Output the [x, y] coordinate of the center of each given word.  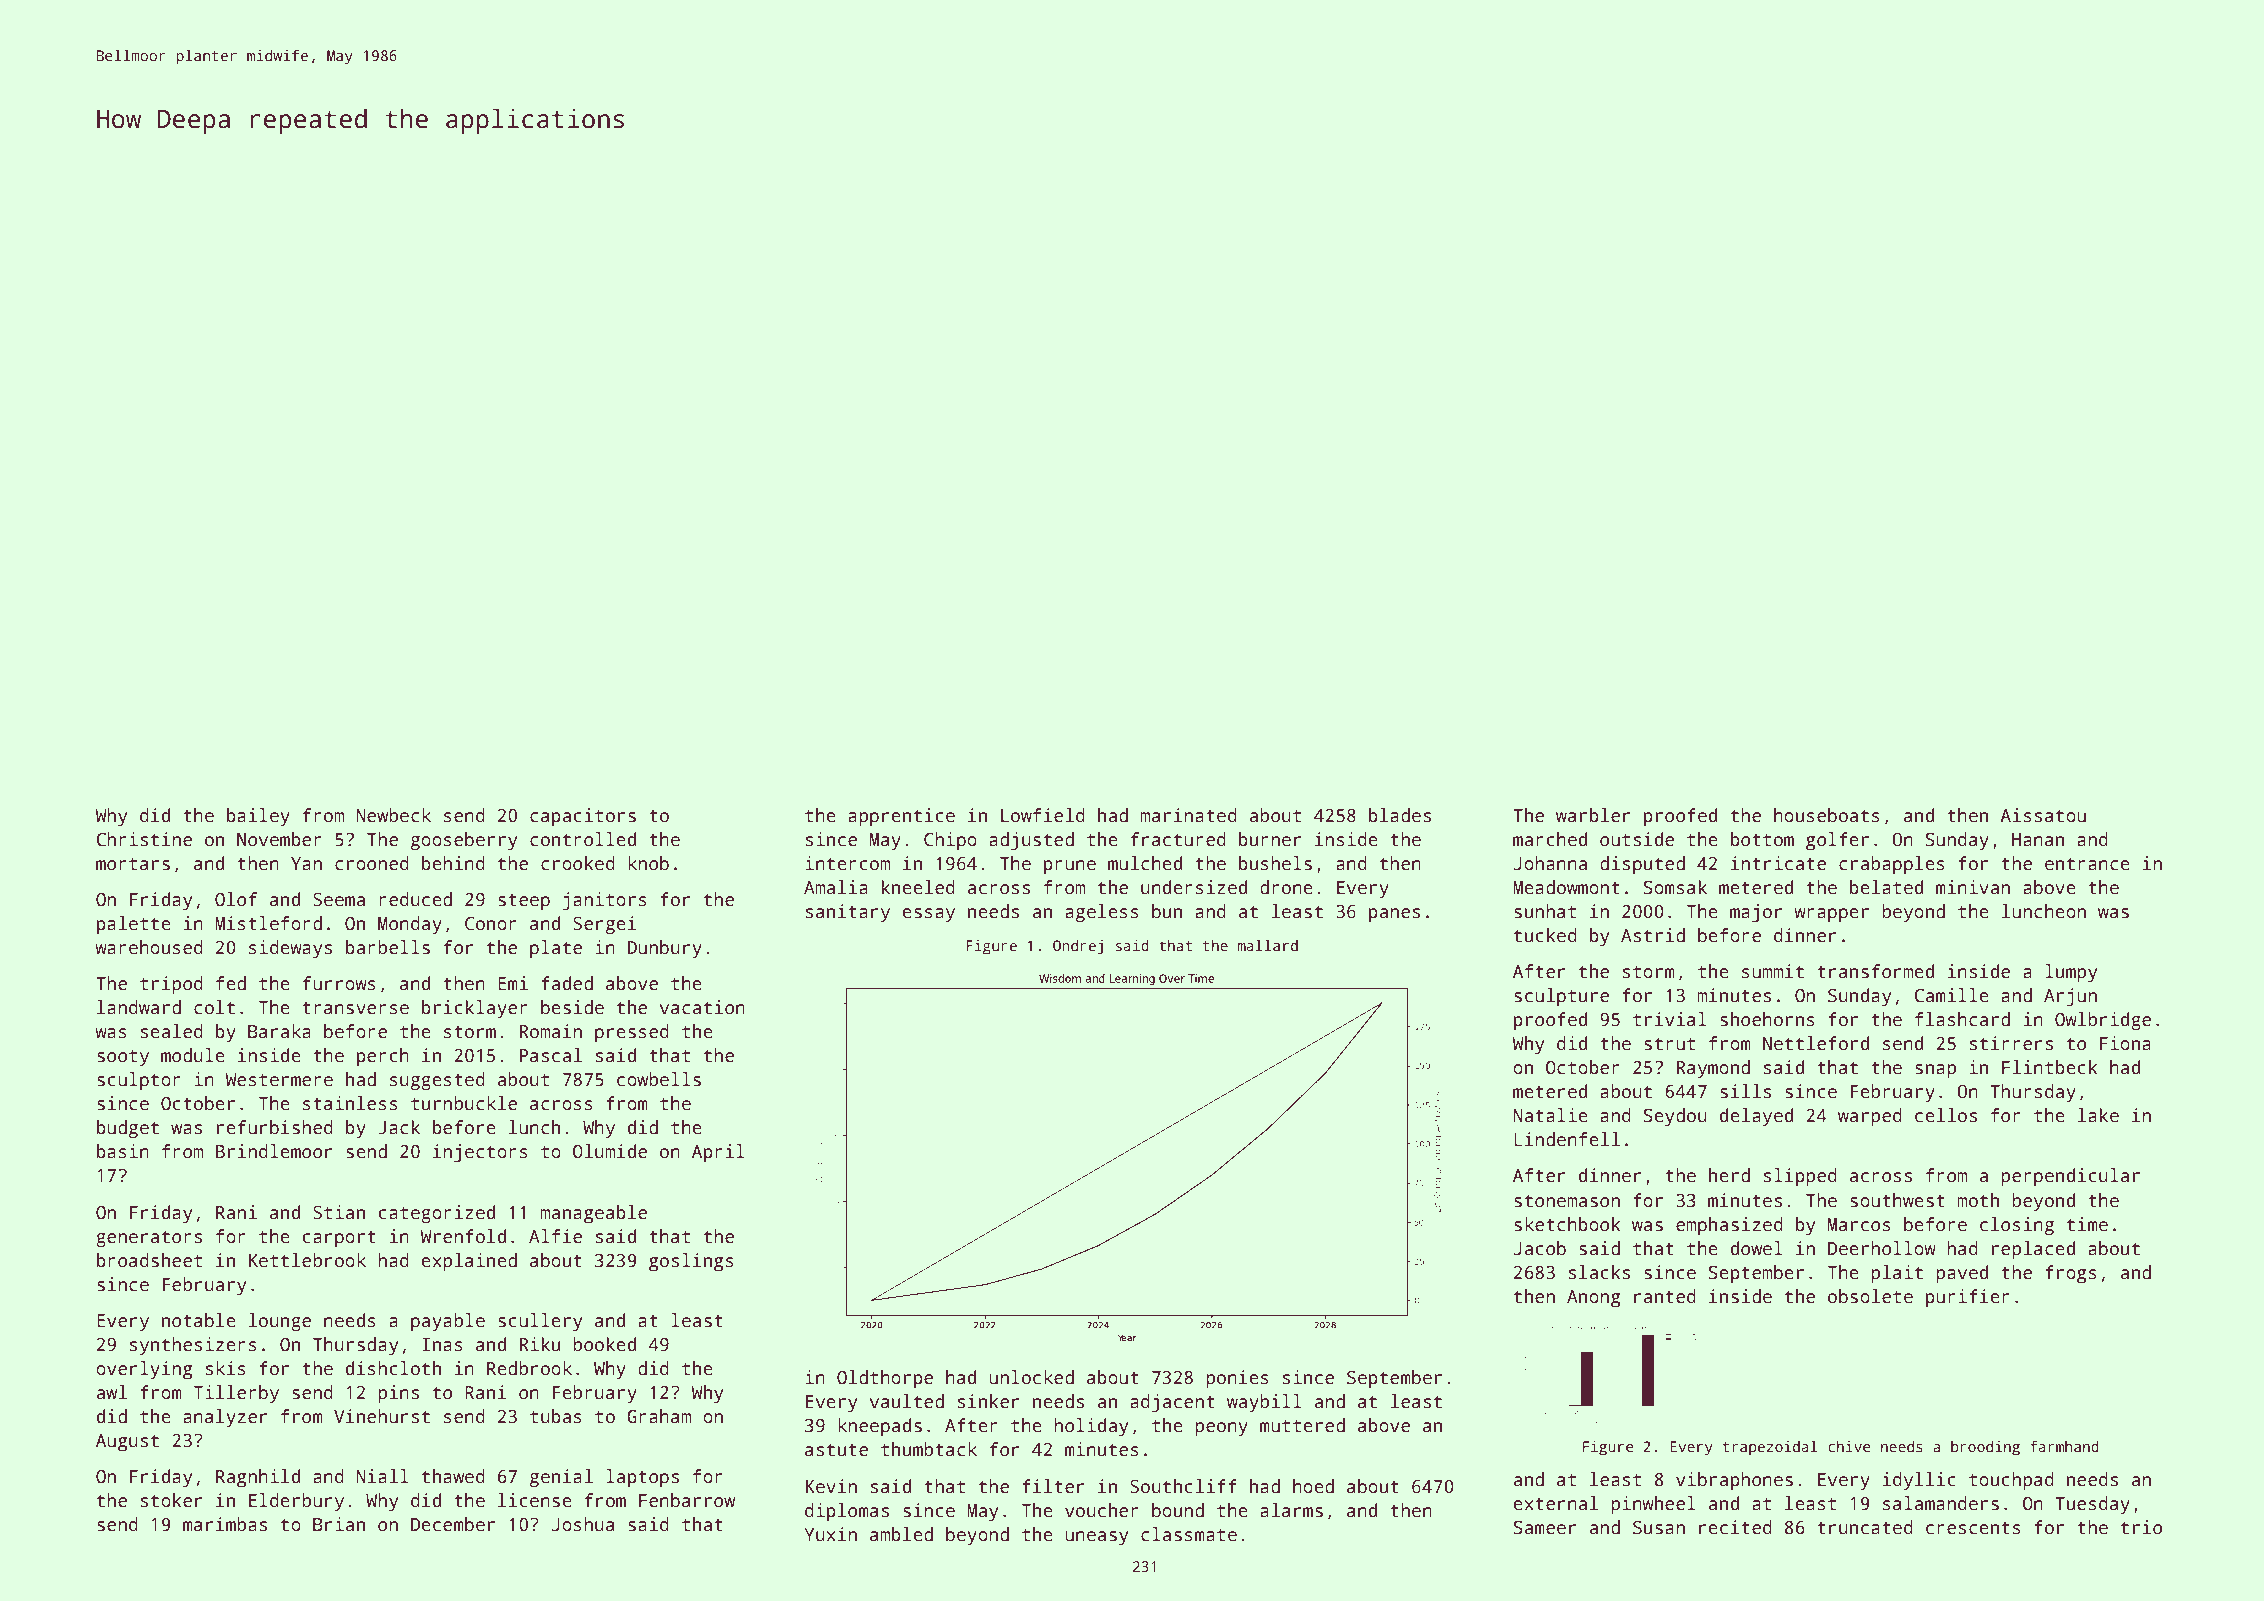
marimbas [225, 1524]
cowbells [659, 1079]
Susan [1659, 1527]
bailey [258, 817]
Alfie [555, 1236]
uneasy [1096, 1538]
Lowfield [1043, 815]
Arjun [2070, 997]
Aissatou [2043, 815]
